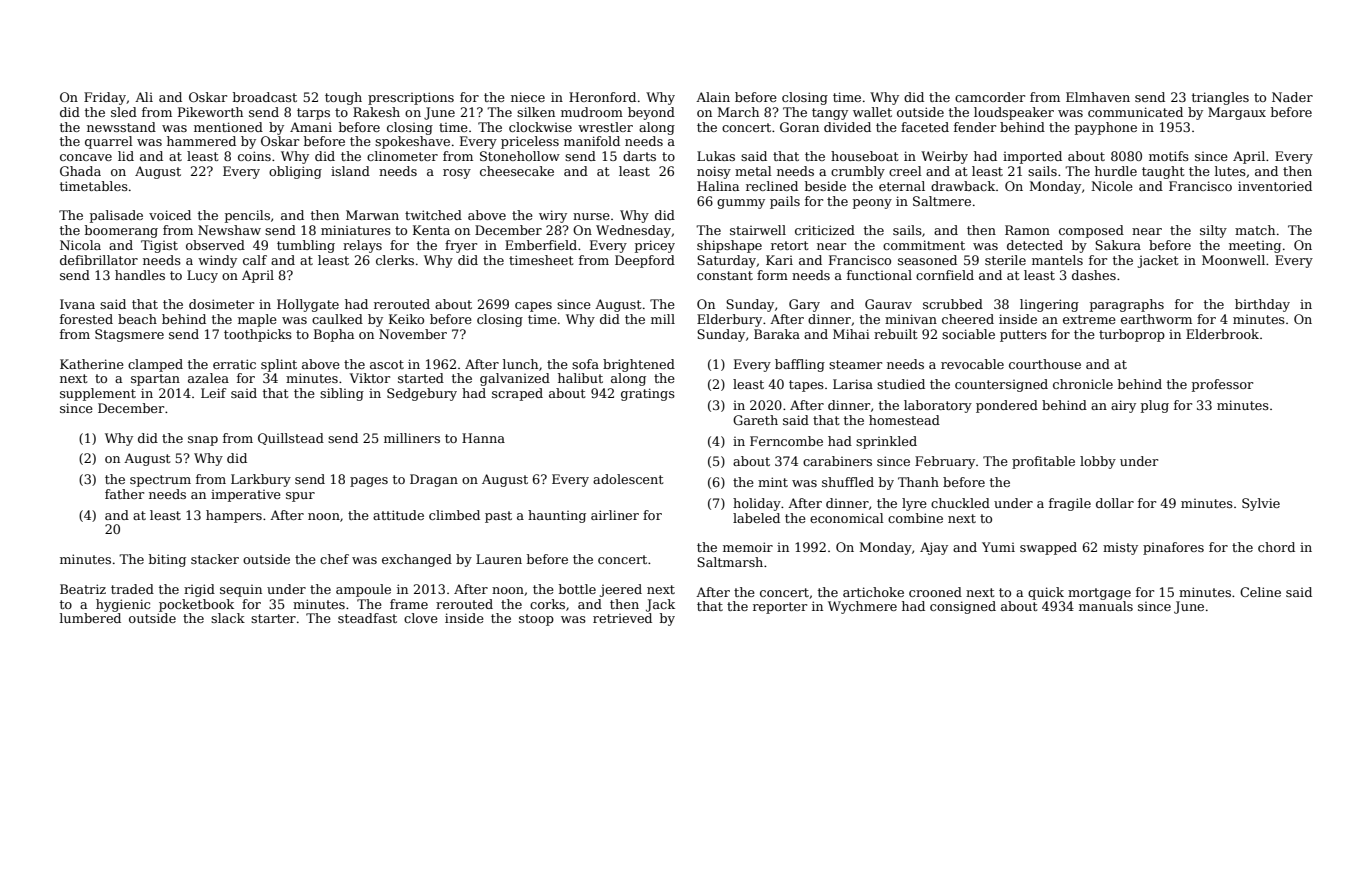  Describe the element at coordinates (92, 364) in the screenshot. I see `Katherine` at that location.
